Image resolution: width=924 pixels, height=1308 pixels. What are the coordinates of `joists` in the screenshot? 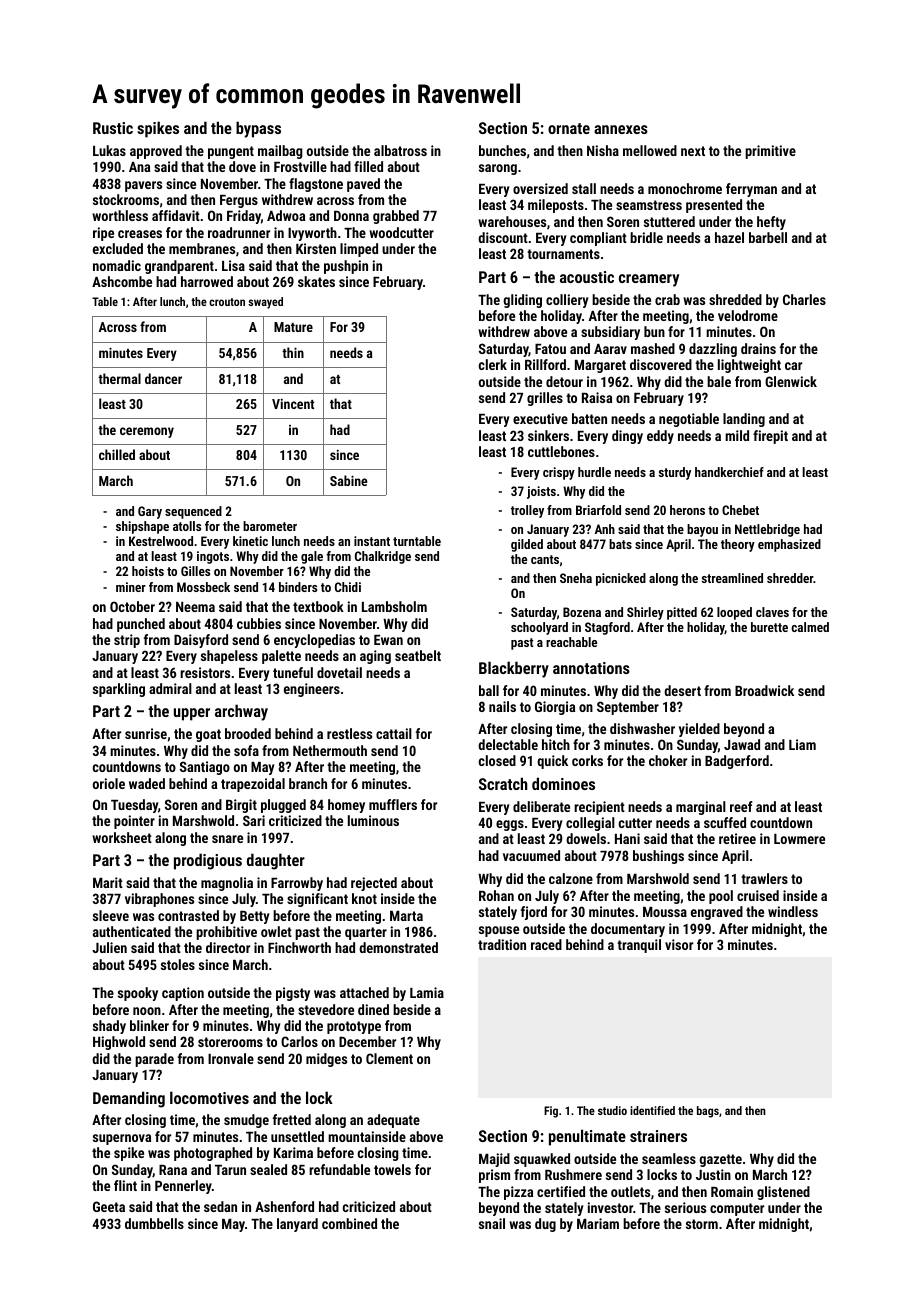 It's located at (541, 492).
